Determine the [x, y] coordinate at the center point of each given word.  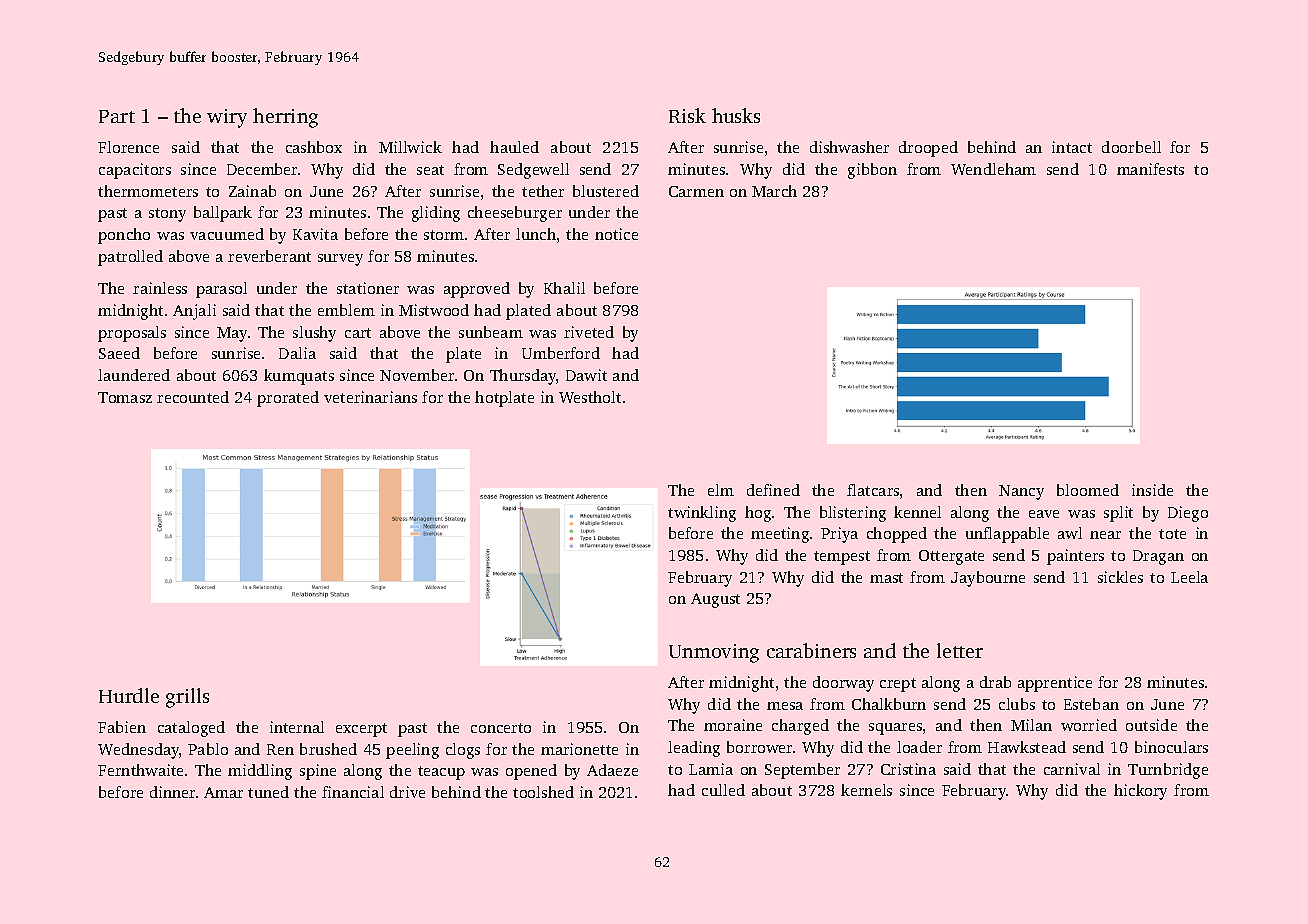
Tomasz [125, 397]
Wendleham [993, 169]
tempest [842, 558]
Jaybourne [988, 579]
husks [736, 115]
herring [285, 118]
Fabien [122, 727]
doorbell [1131, 147]
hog [758, 514]
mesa [785, 706]
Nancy [1021, 492]
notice [616, 234]
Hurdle [129, 695]
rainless [160, 288]
